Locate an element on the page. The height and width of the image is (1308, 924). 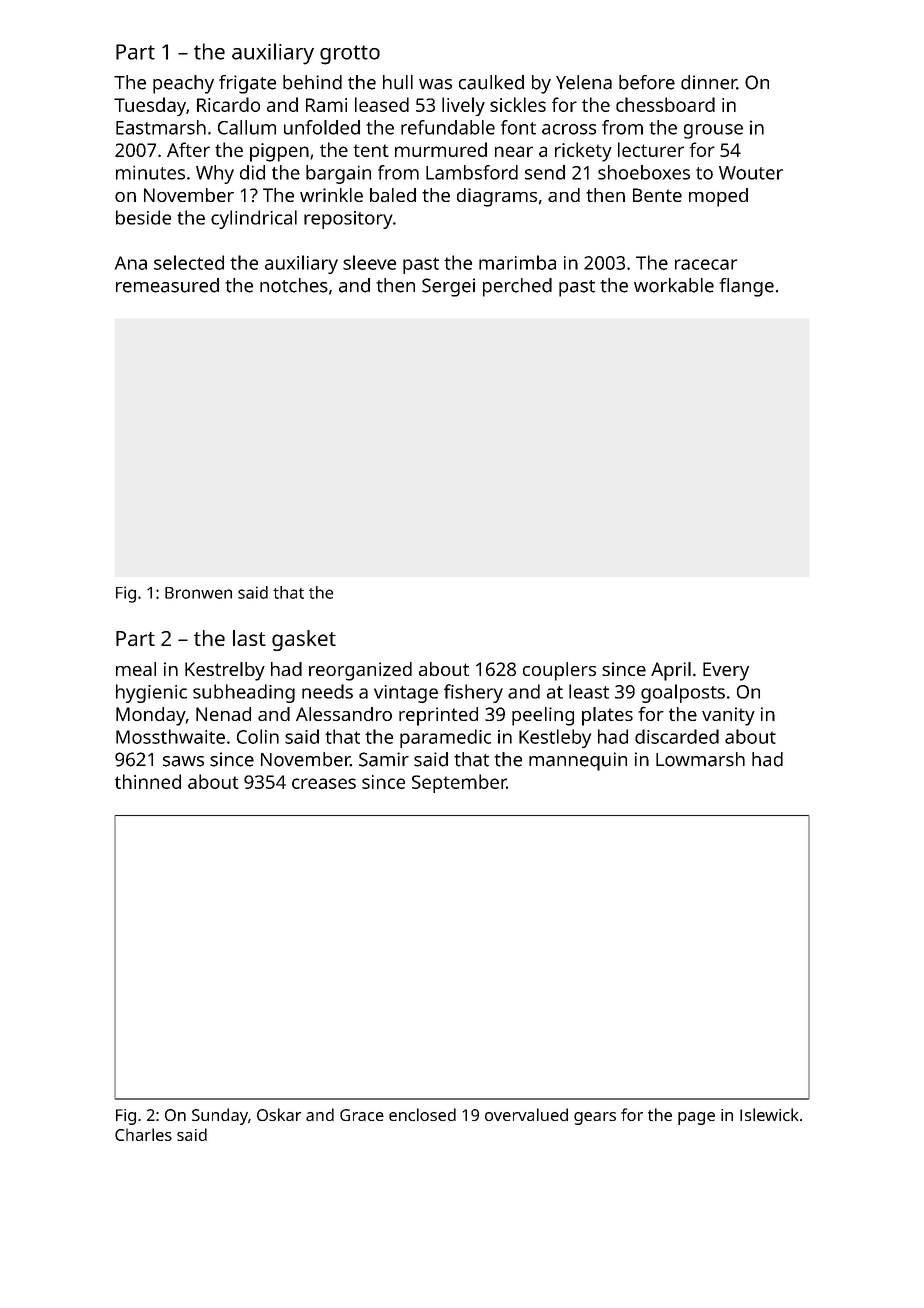
September is located at coordinates (459, 783).
